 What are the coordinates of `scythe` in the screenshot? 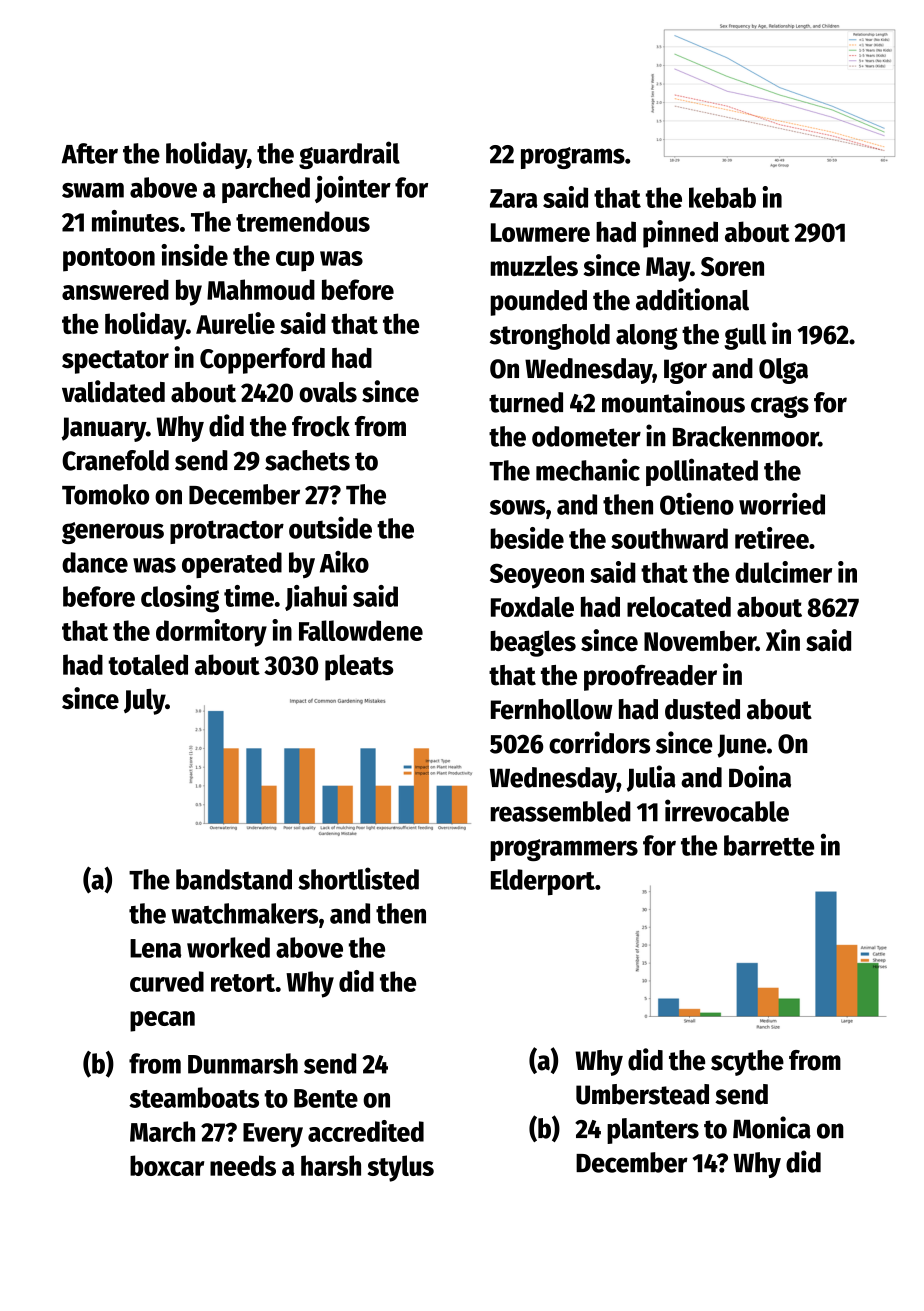 It's located at (747, 1063).
